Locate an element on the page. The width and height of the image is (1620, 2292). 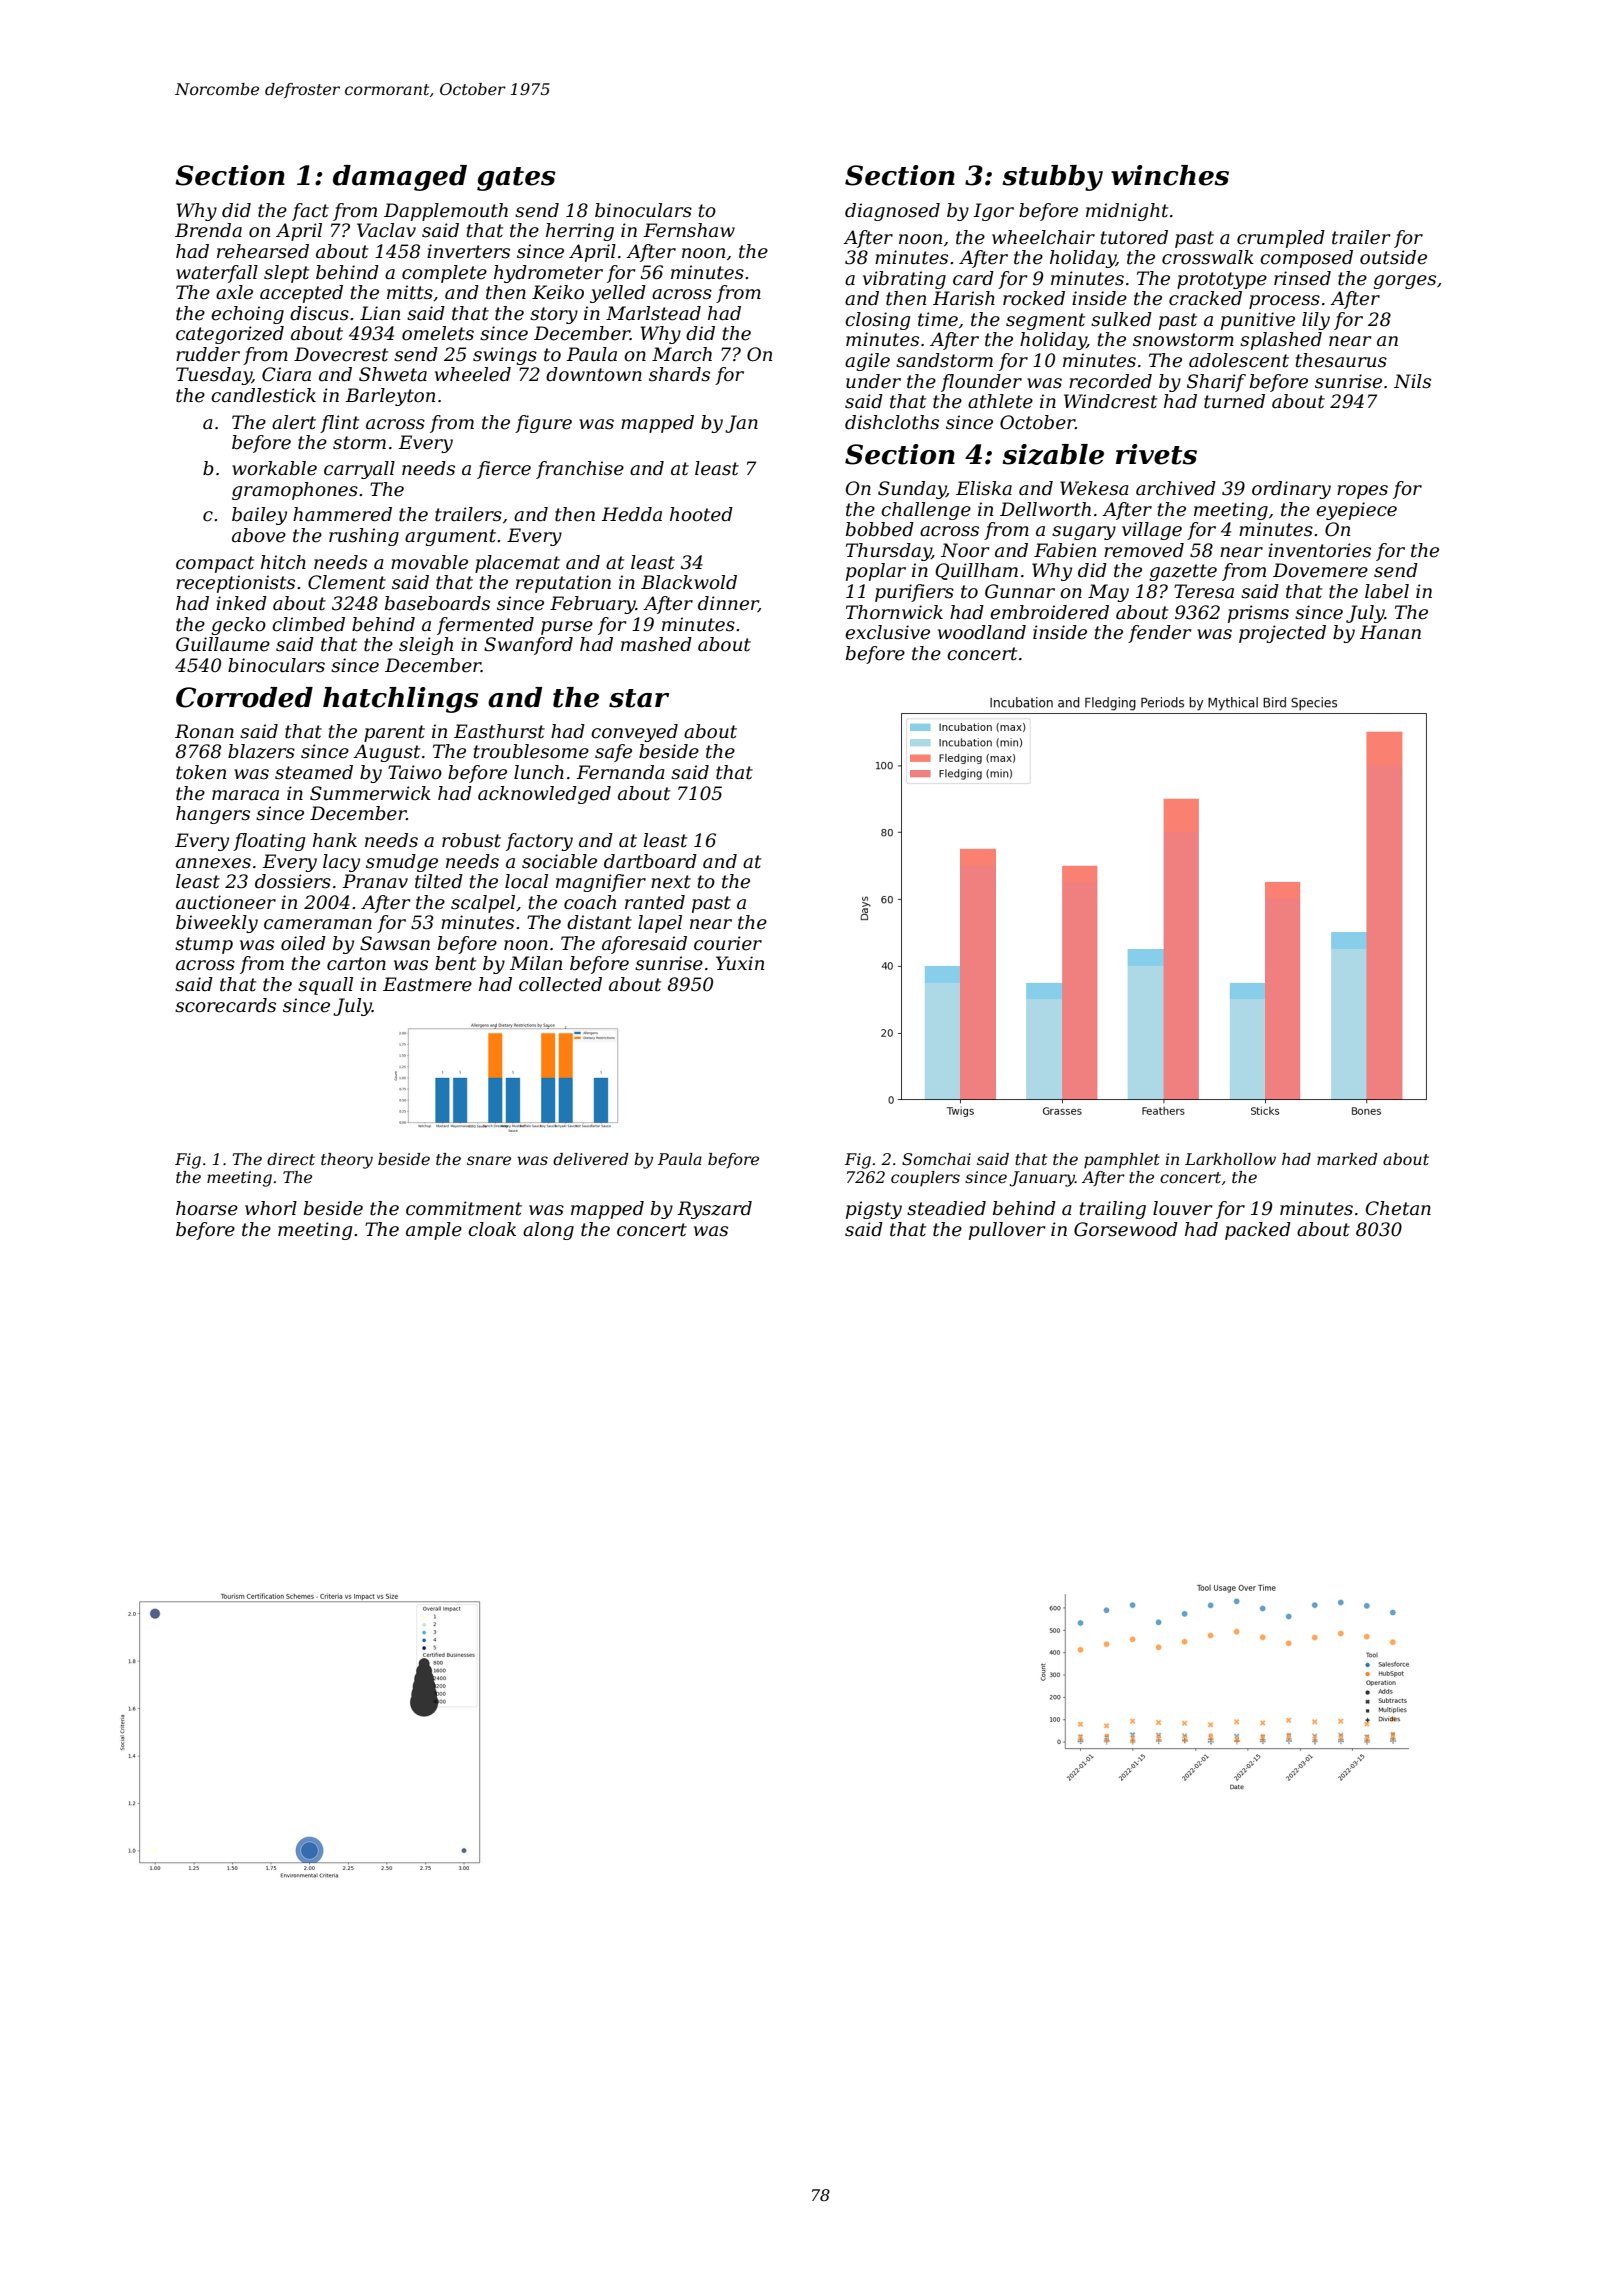
Marlstead is located at coordinates (653, 313).
